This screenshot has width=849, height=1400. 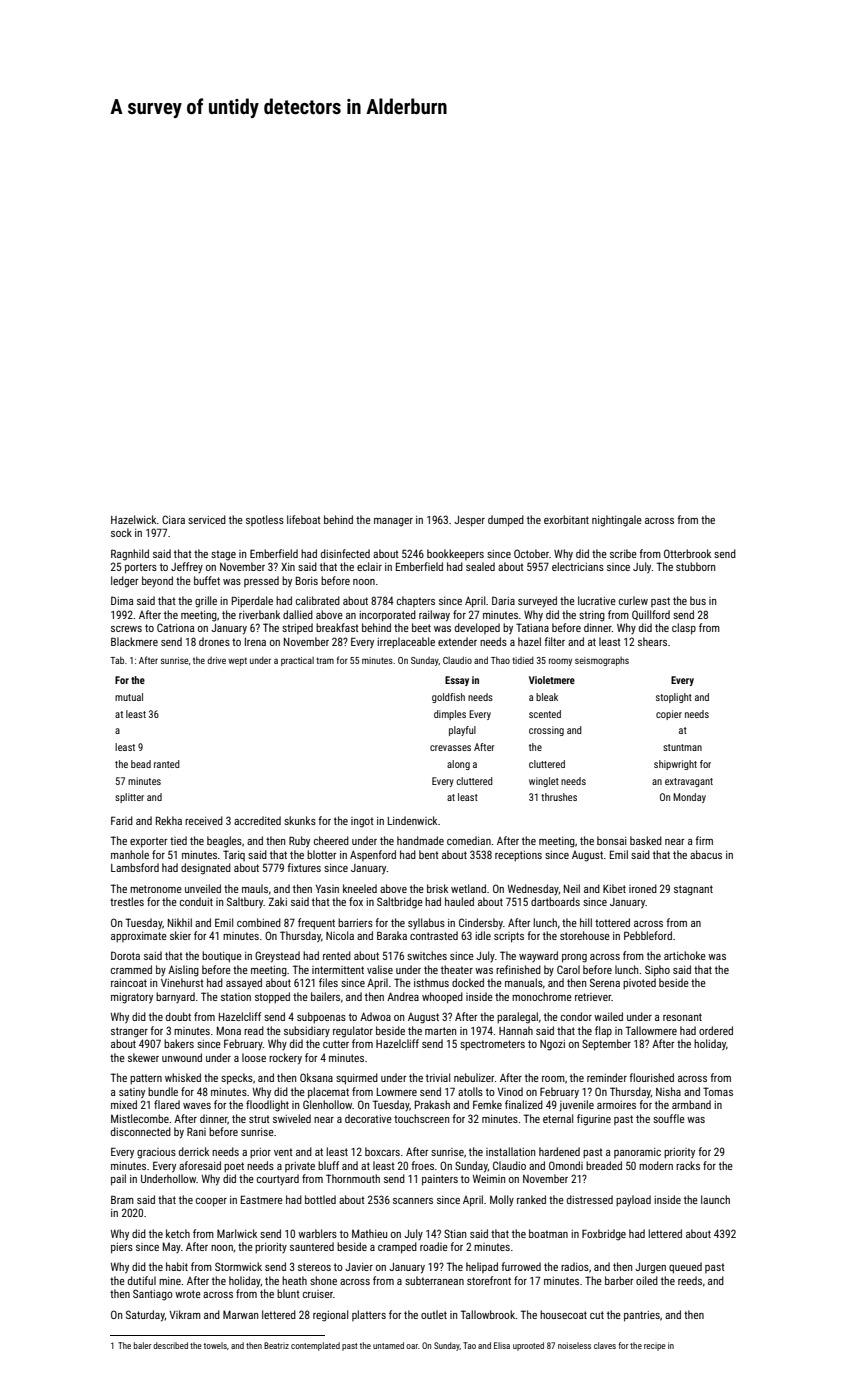 I want to click on Beatriz, so click(x=276, y=1345).
